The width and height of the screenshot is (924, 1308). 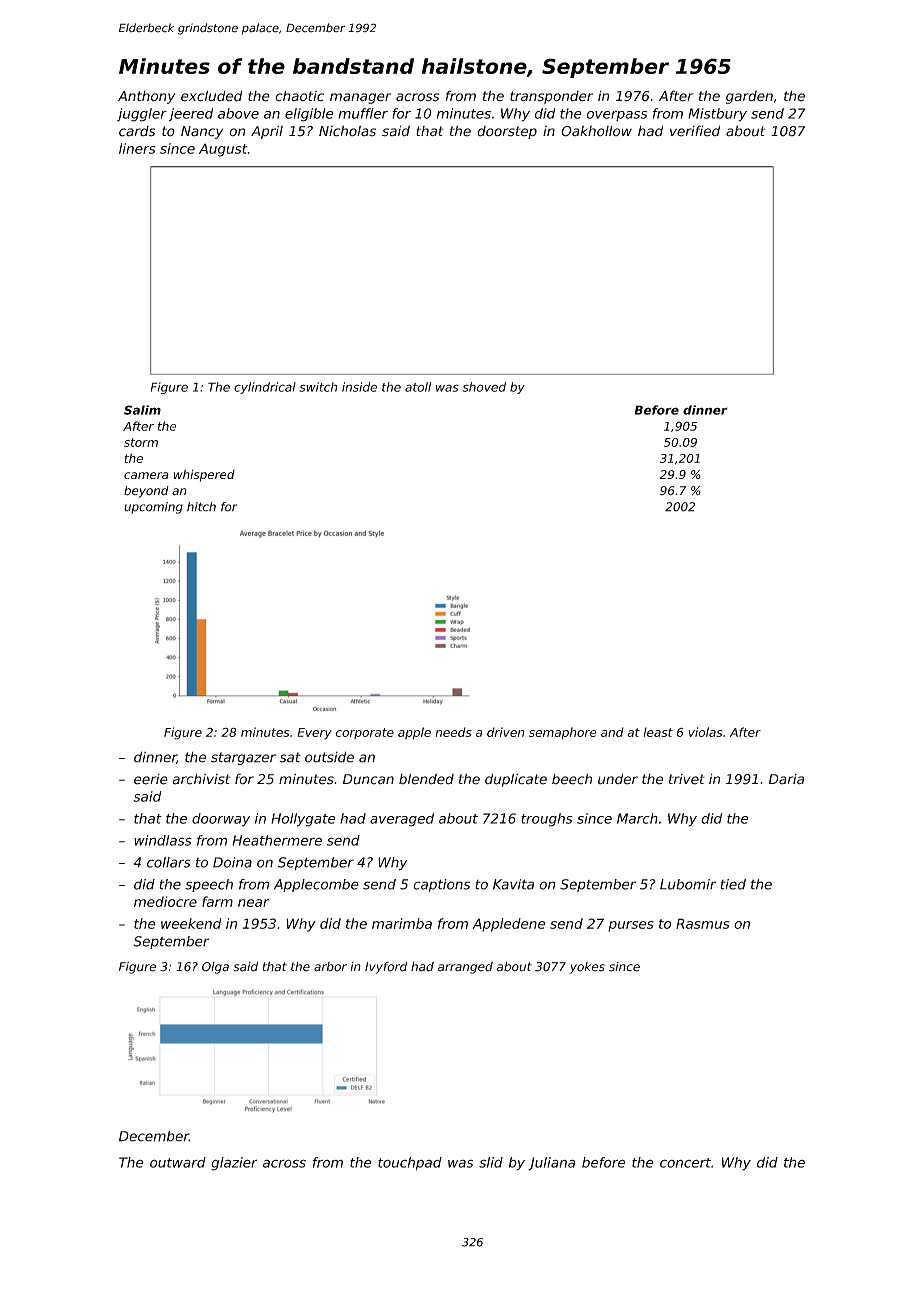 I want to click on Every, so click(x=314, y=734).
